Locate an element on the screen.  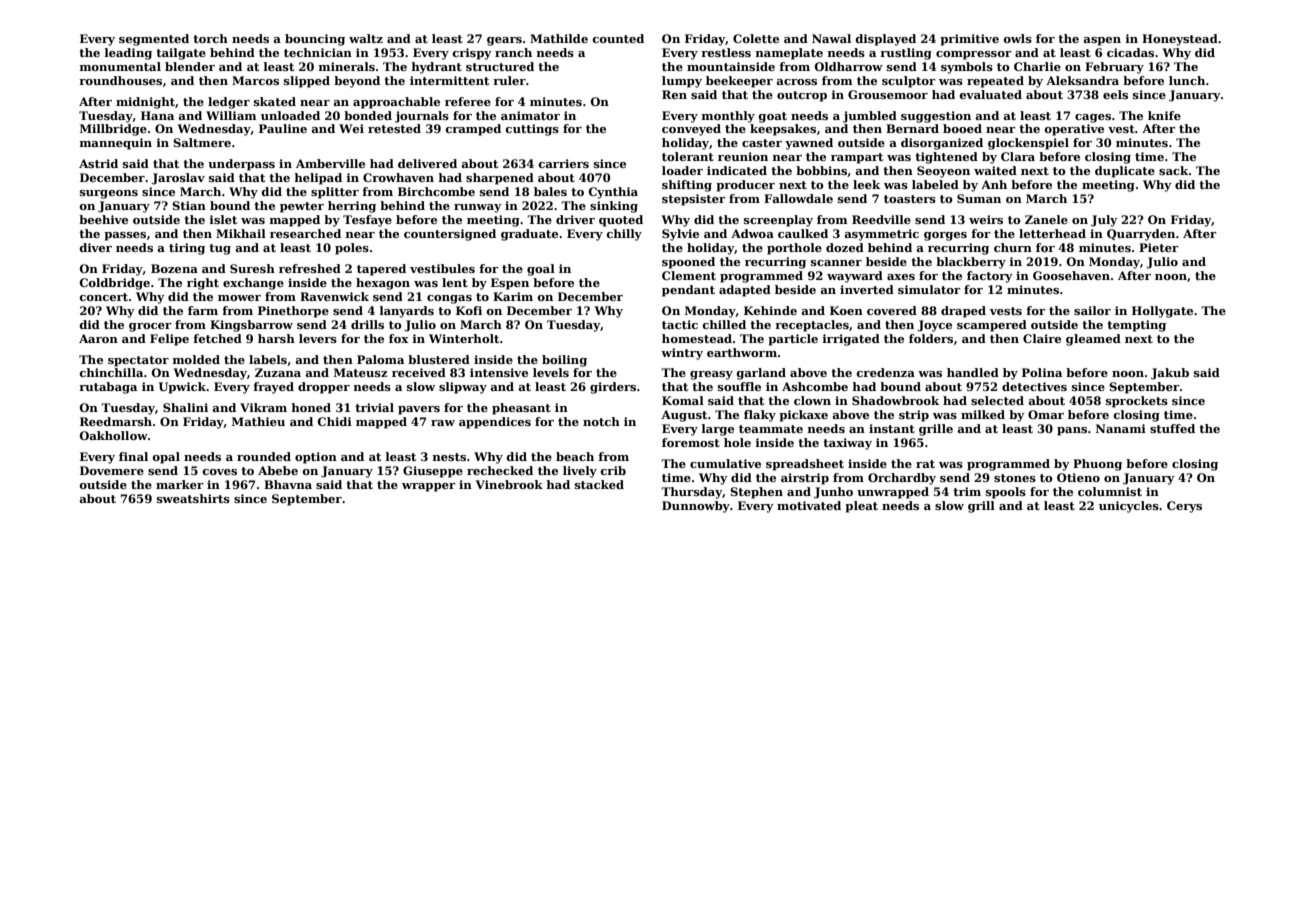
stones is located at coordinates (1015, 478).
